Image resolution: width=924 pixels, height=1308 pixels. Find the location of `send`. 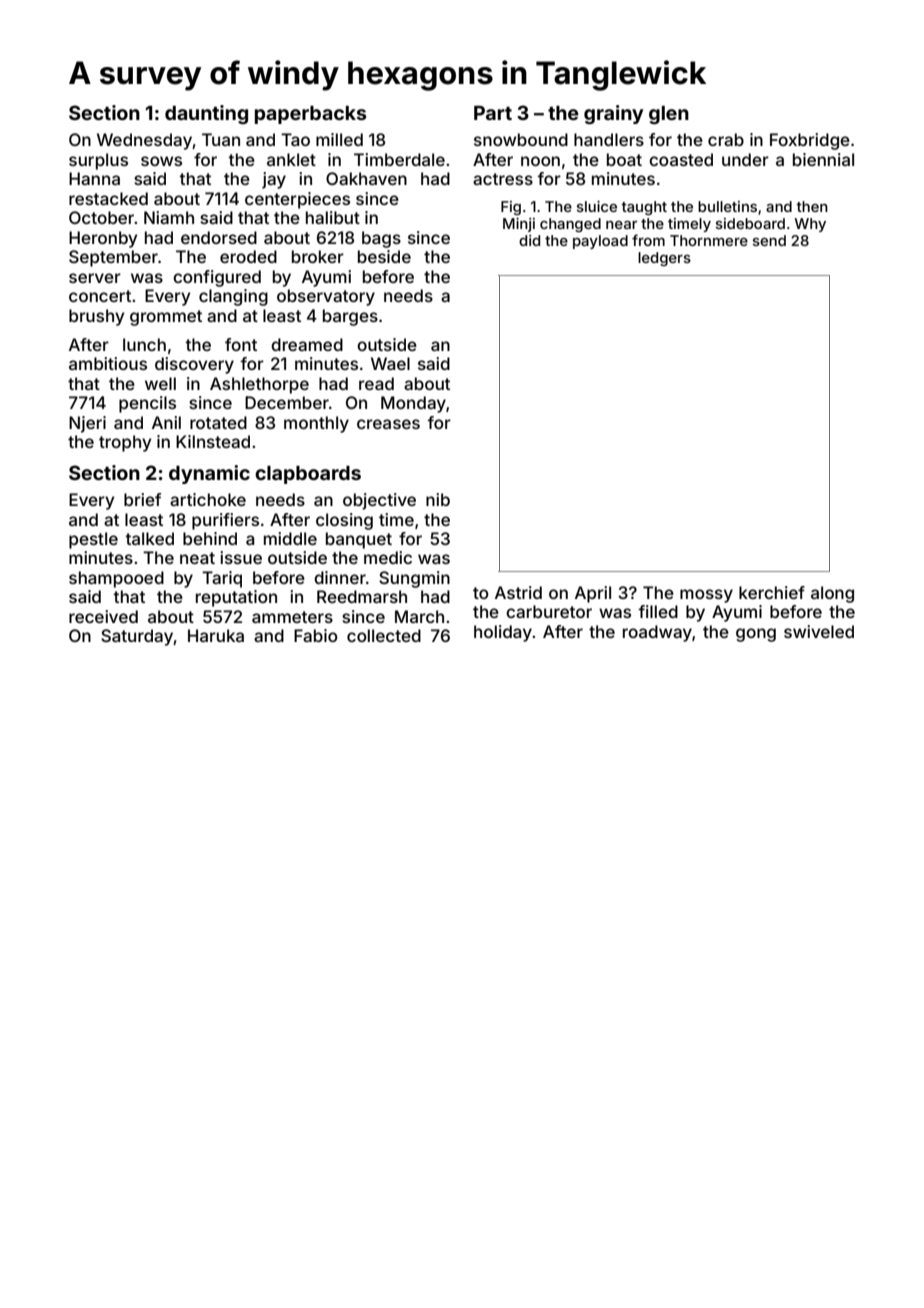

send is located at coordinates (769, 240).
